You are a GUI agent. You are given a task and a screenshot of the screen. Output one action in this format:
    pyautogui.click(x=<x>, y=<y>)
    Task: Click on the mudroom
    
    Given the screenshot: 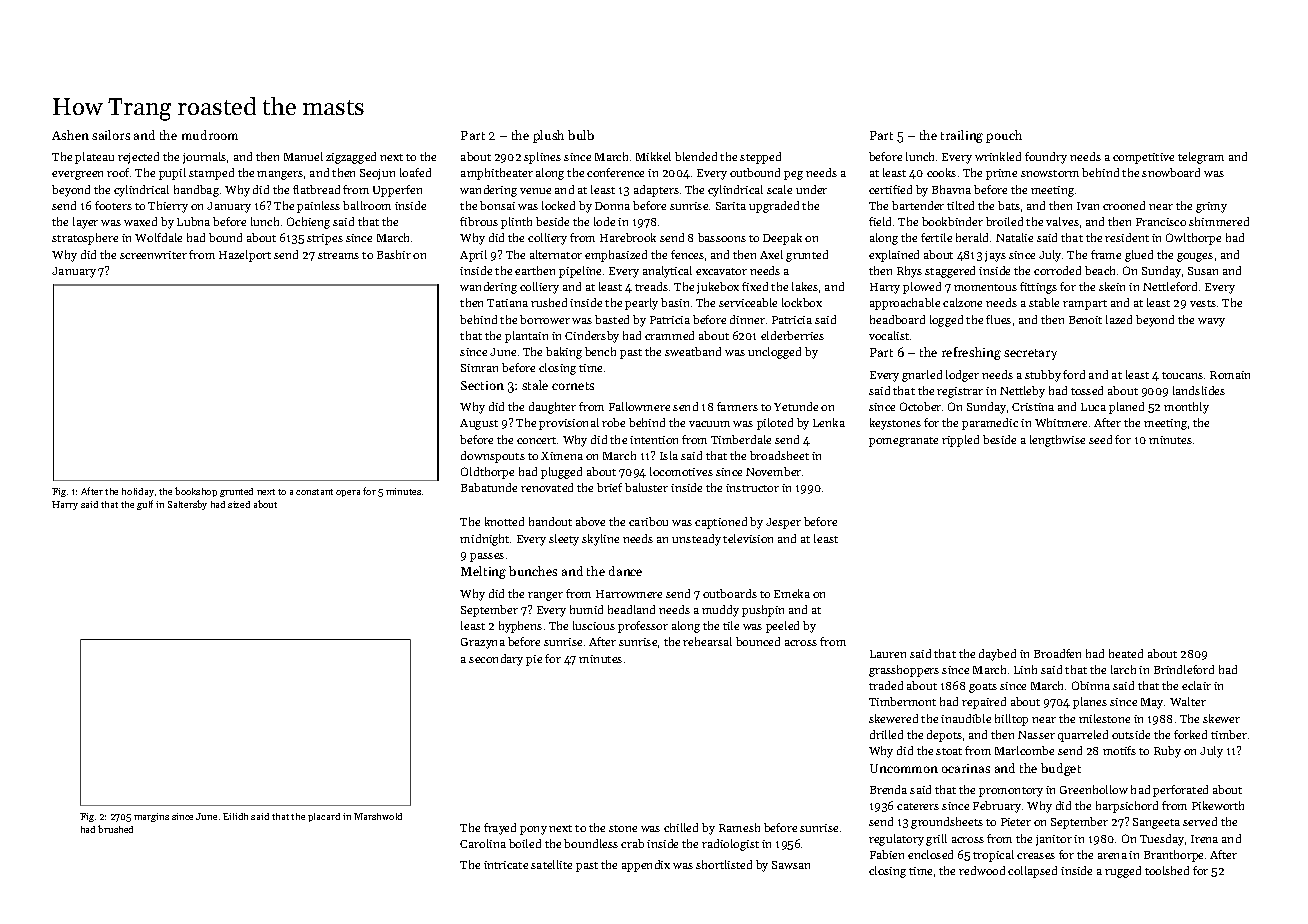 What is the action you would take?
    pyautogui.click(x=210, y=135)
